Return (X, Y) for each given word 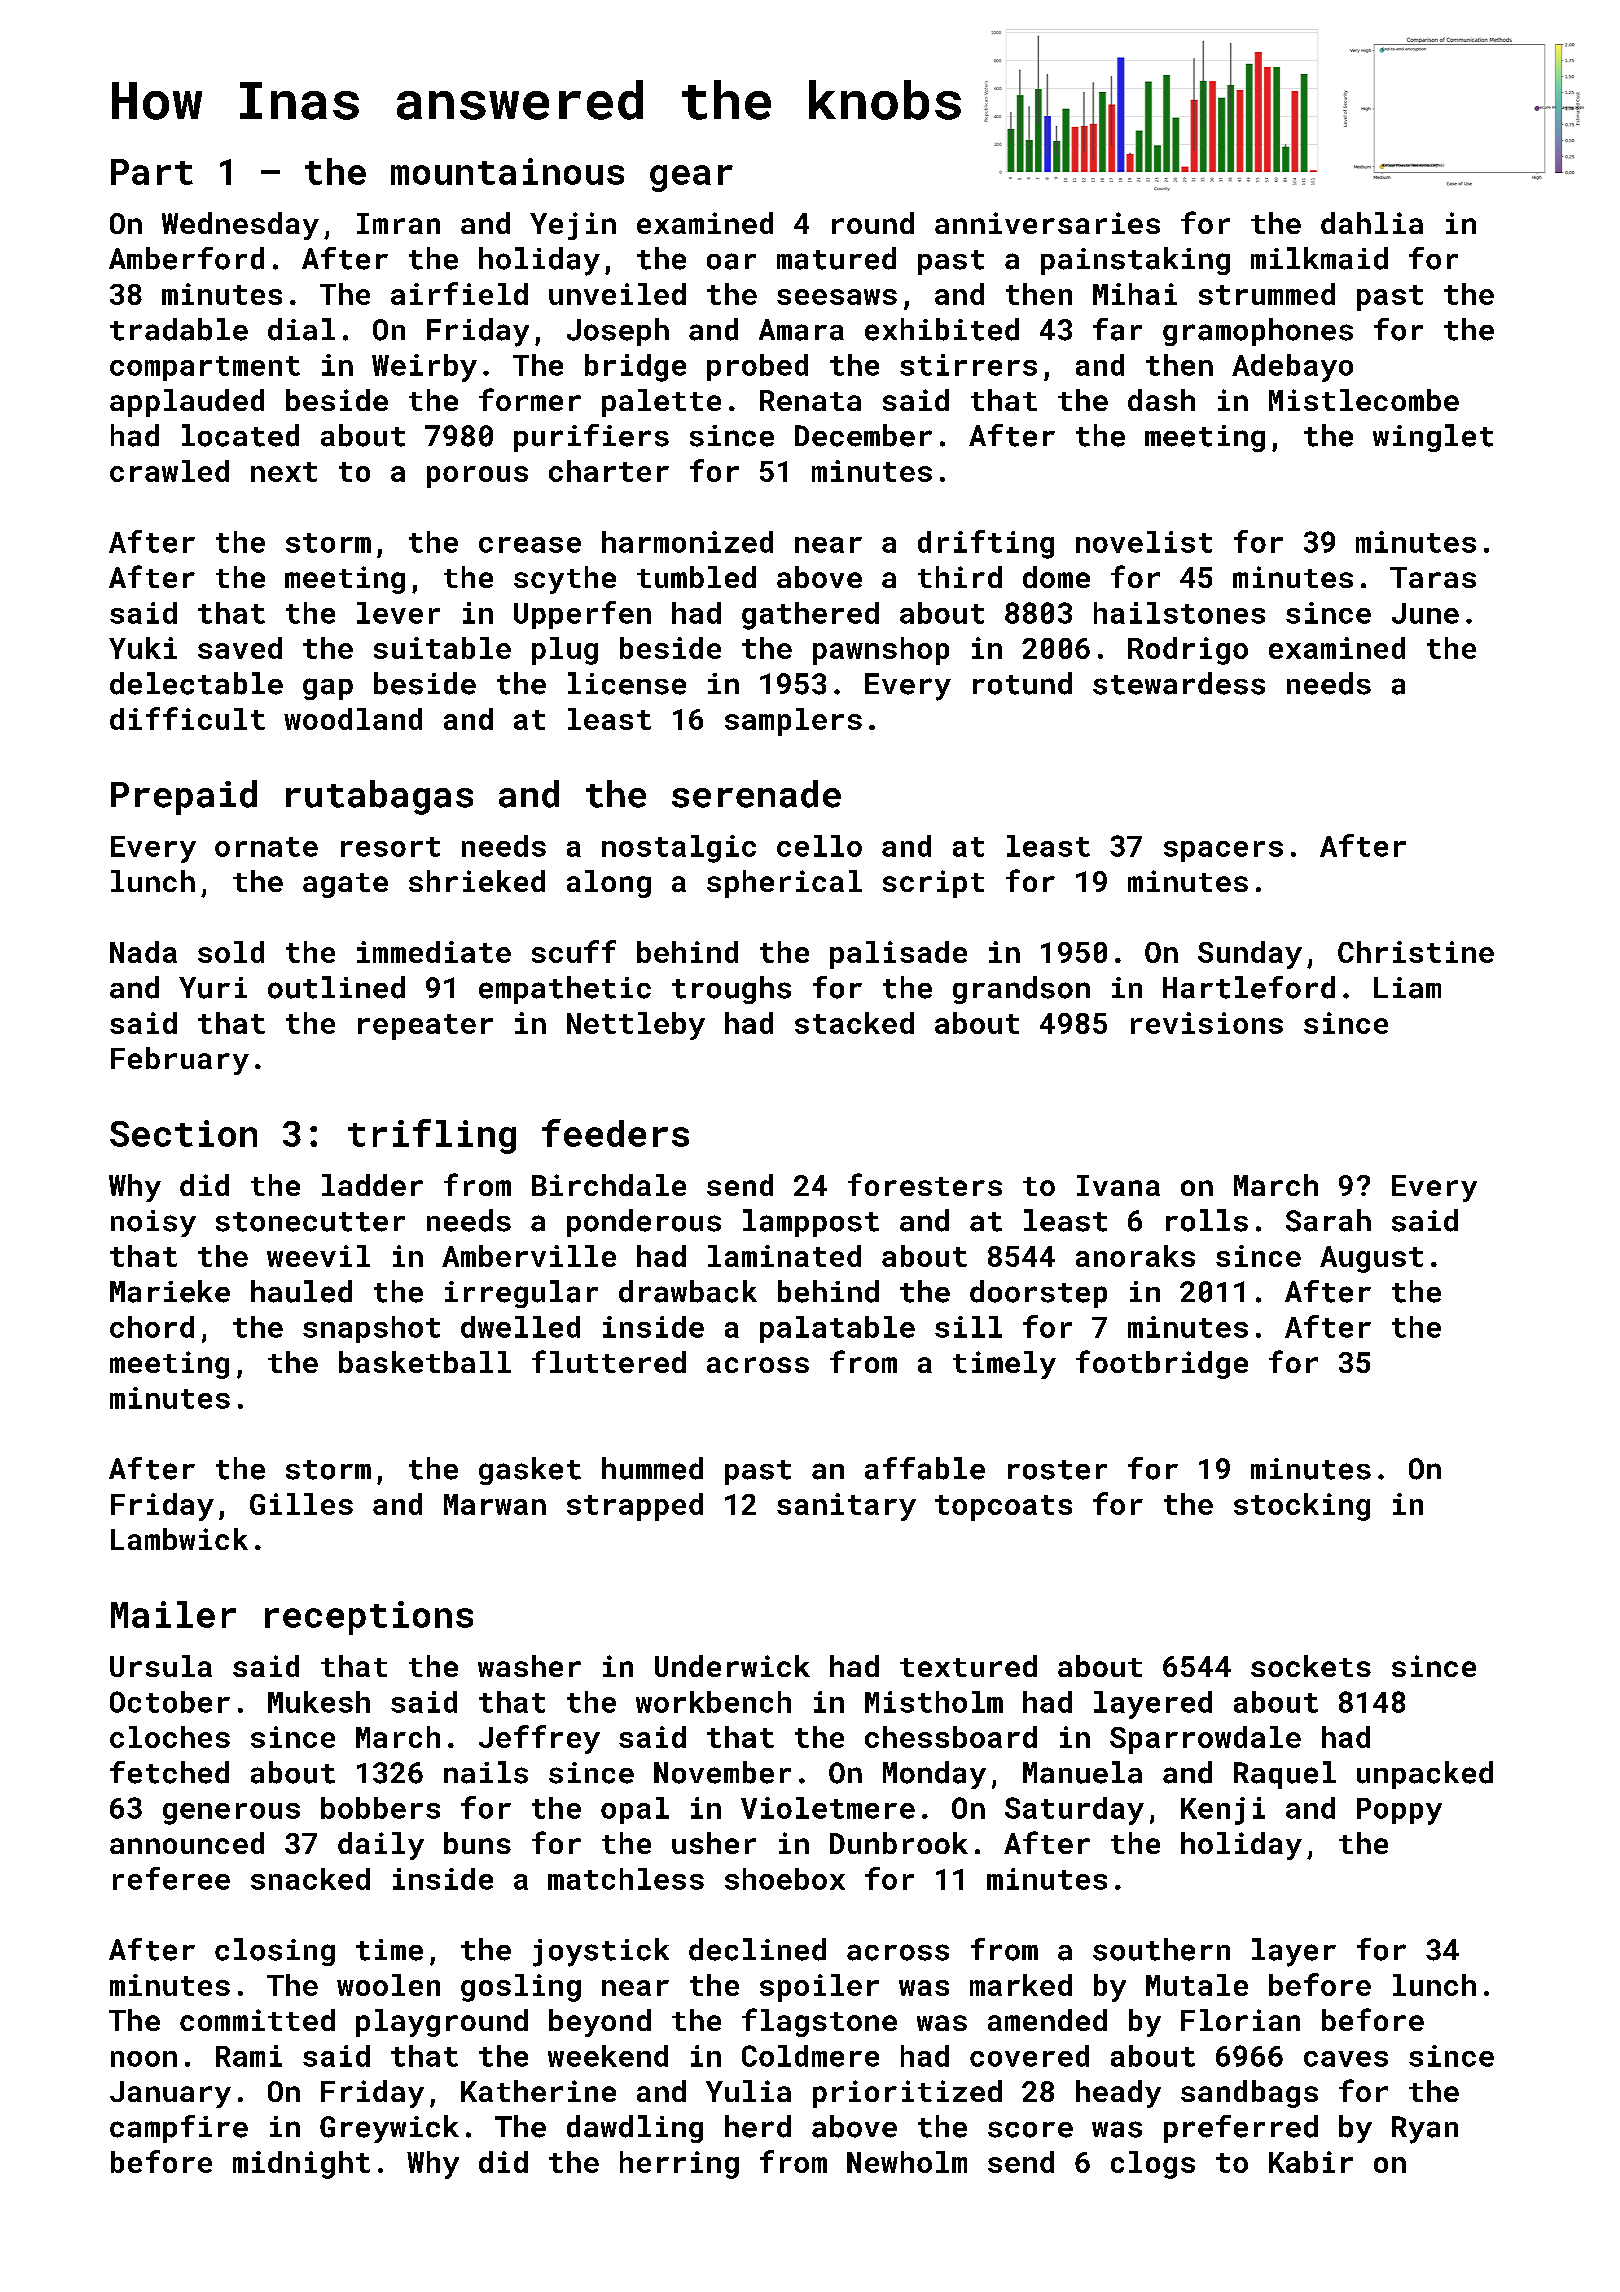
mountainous (507, 171)
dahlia (1372, 223)
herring (679, 2165)
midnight (301, 2165)
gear (691, 178)
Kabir (1311, 2162)
